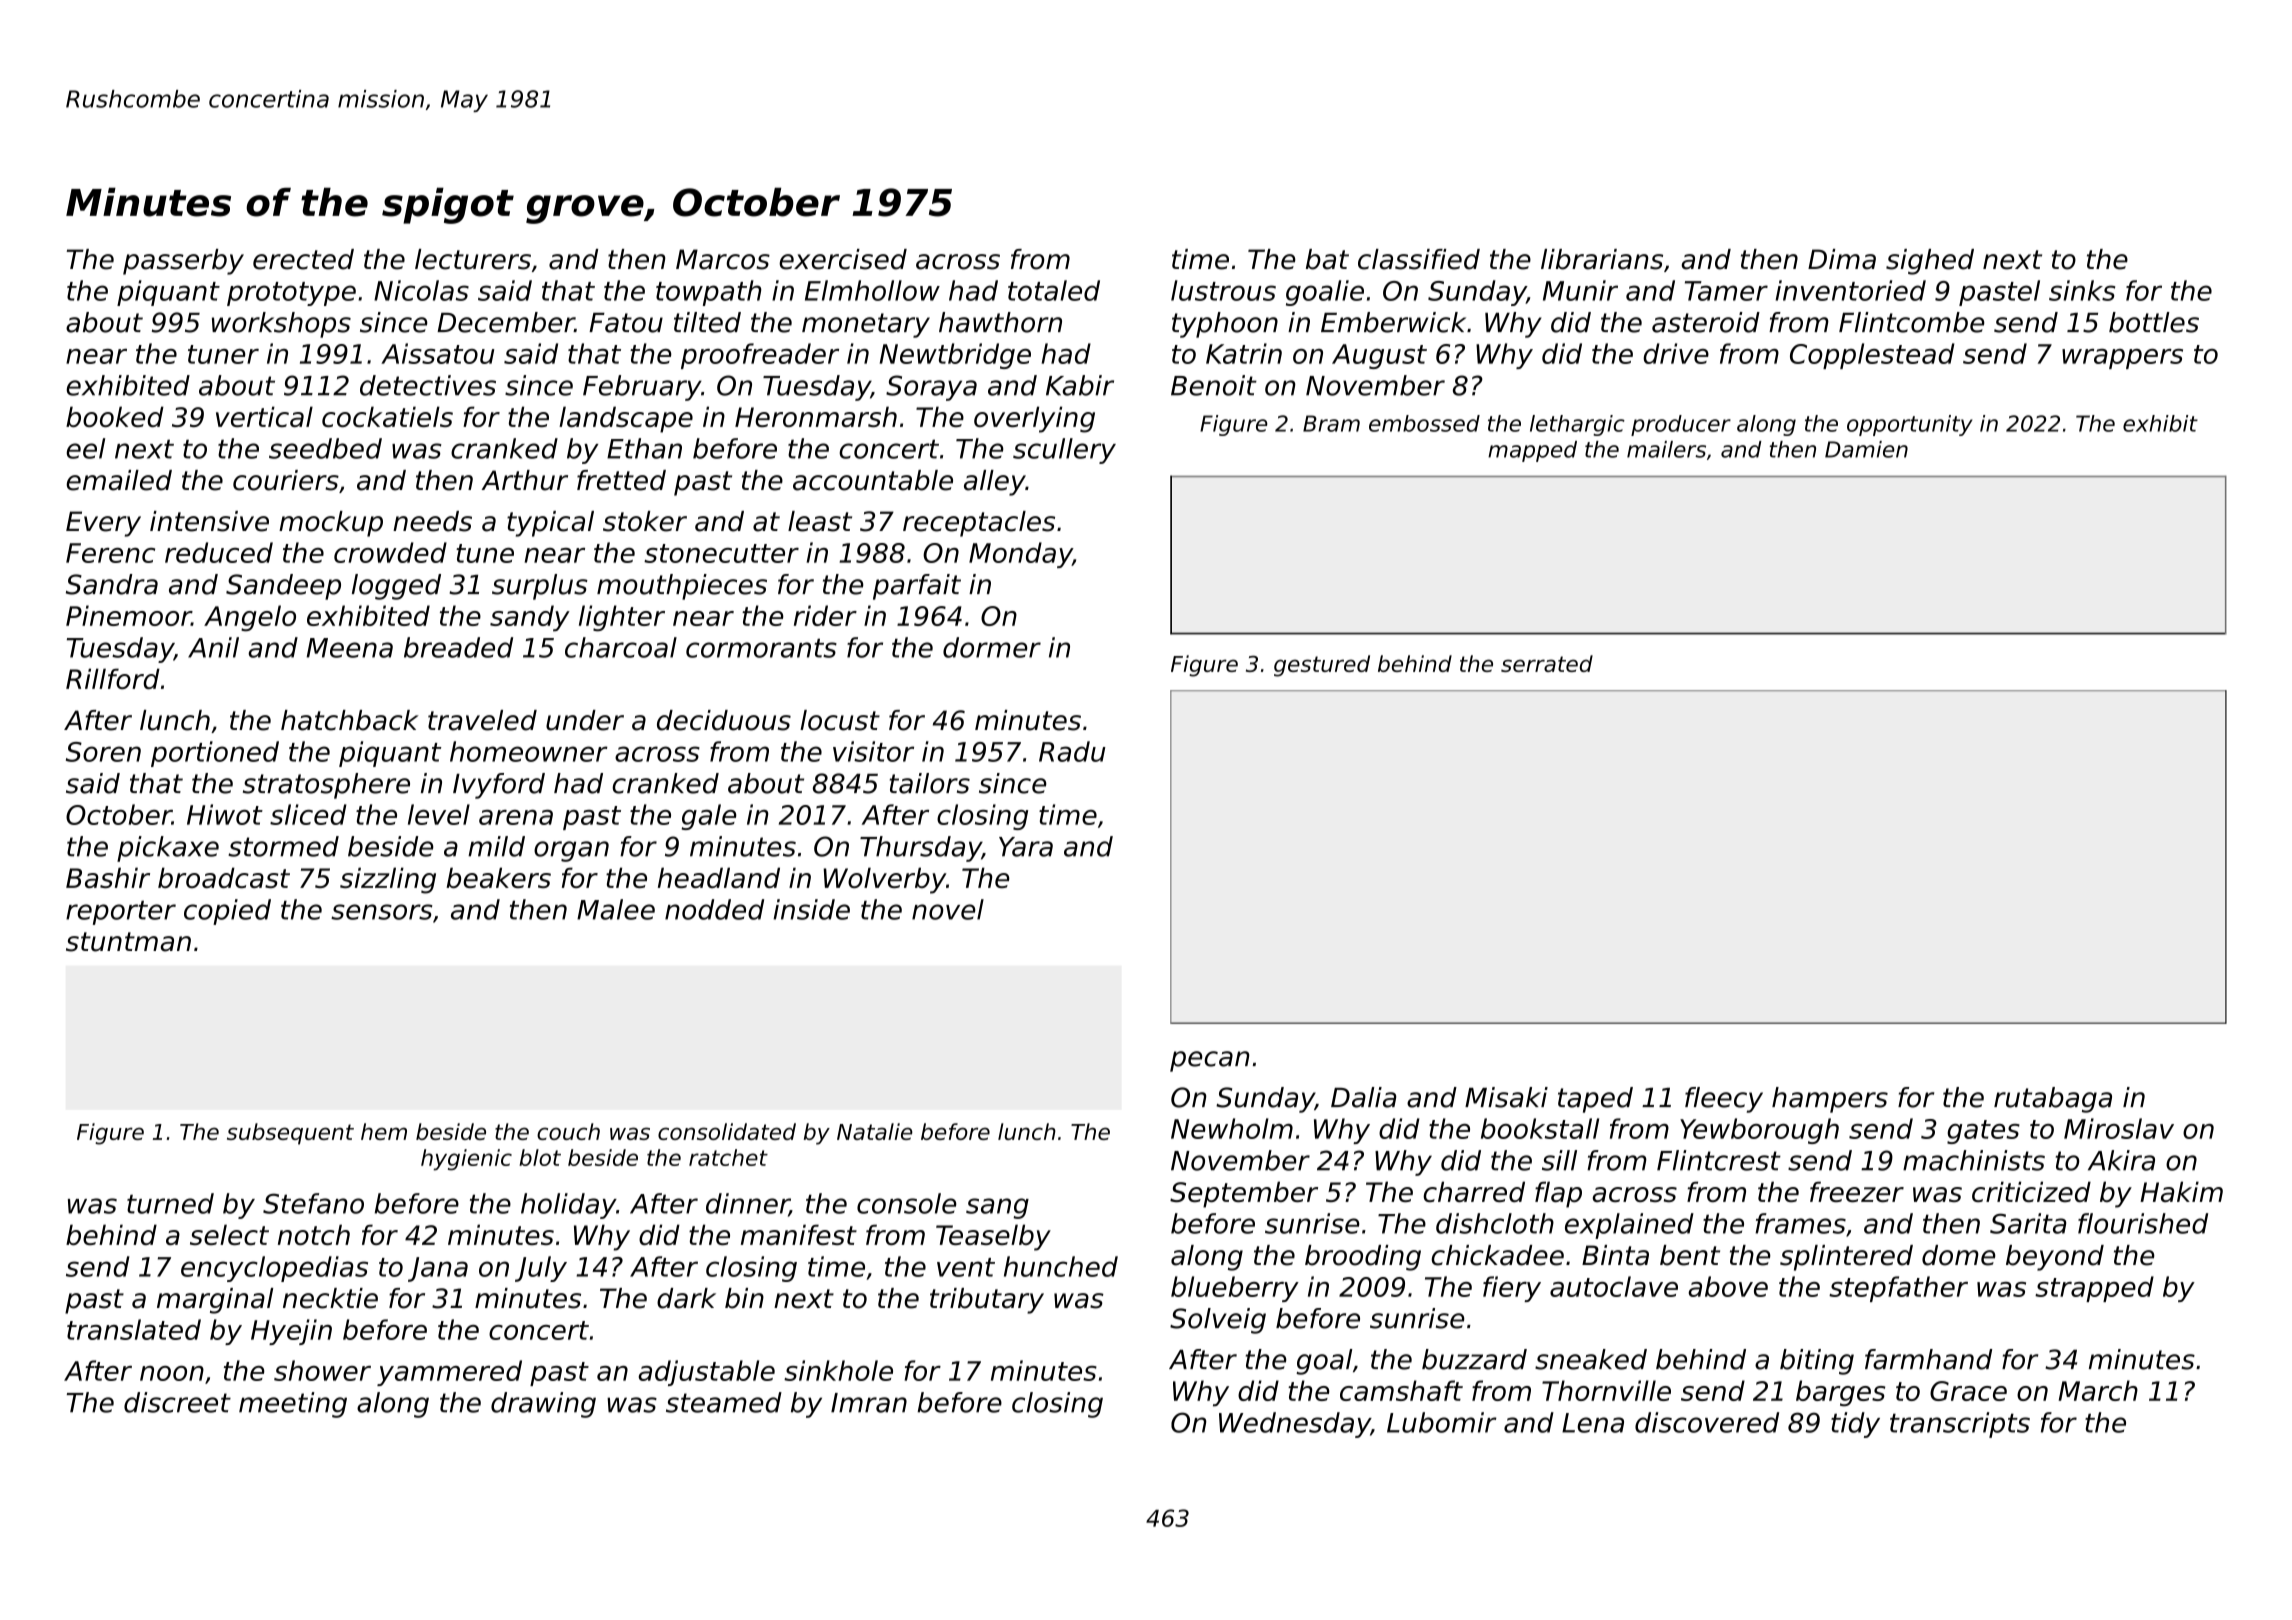 The image size is (2292, 1620). What do you see at coordinates (2053, 1100) in the page?
I see `rutabaga` at bounding box center [2053, 1100].
